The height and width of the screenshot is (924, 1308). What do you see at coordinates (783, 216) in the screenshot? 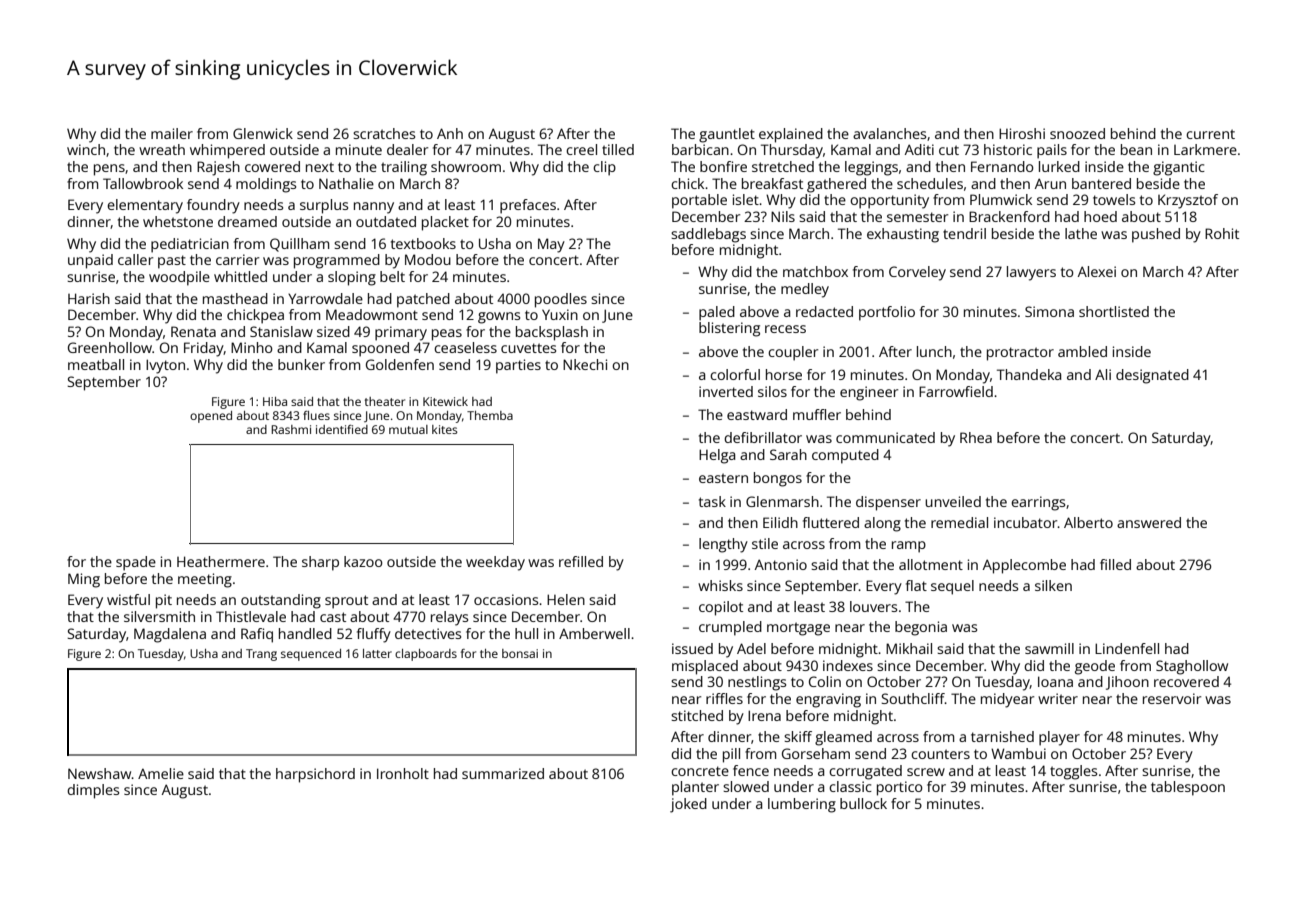
I see `Nils` at bounding box center [783, 216].
